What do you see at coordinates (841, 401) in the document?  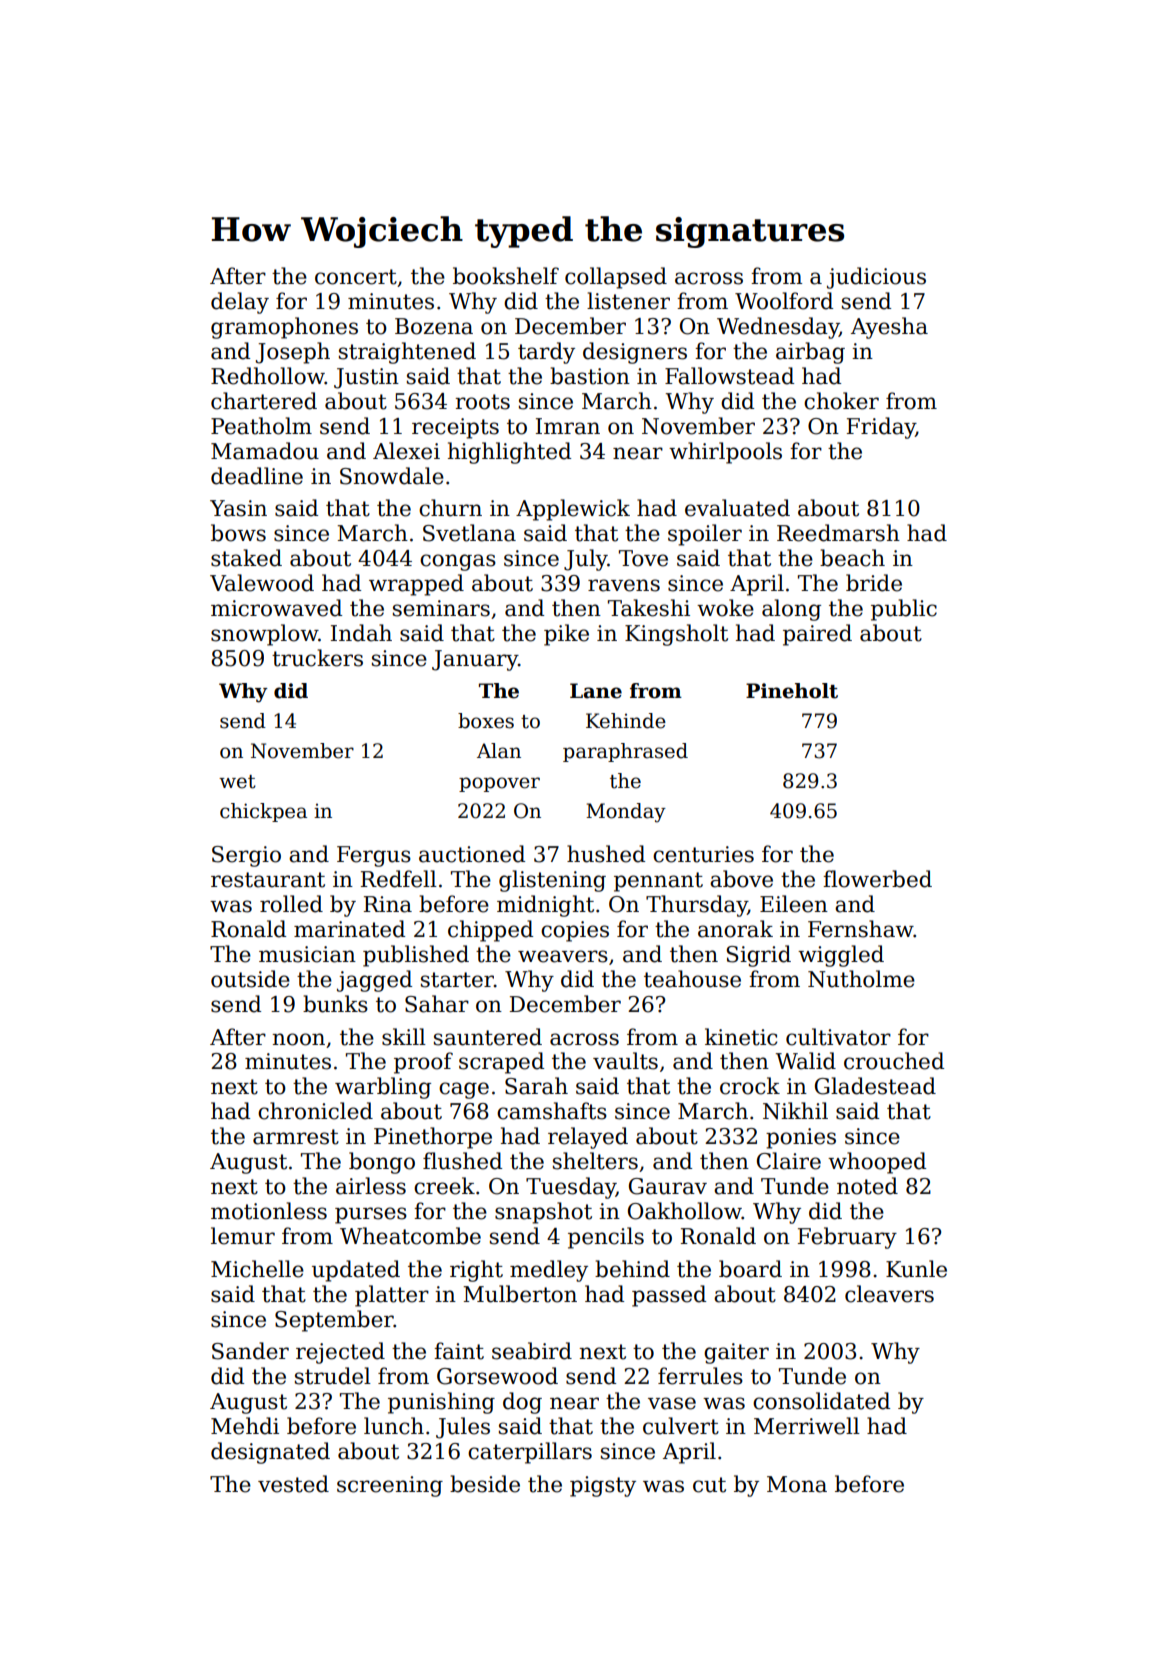 I see `choker` at bounding box center [841, 401].
